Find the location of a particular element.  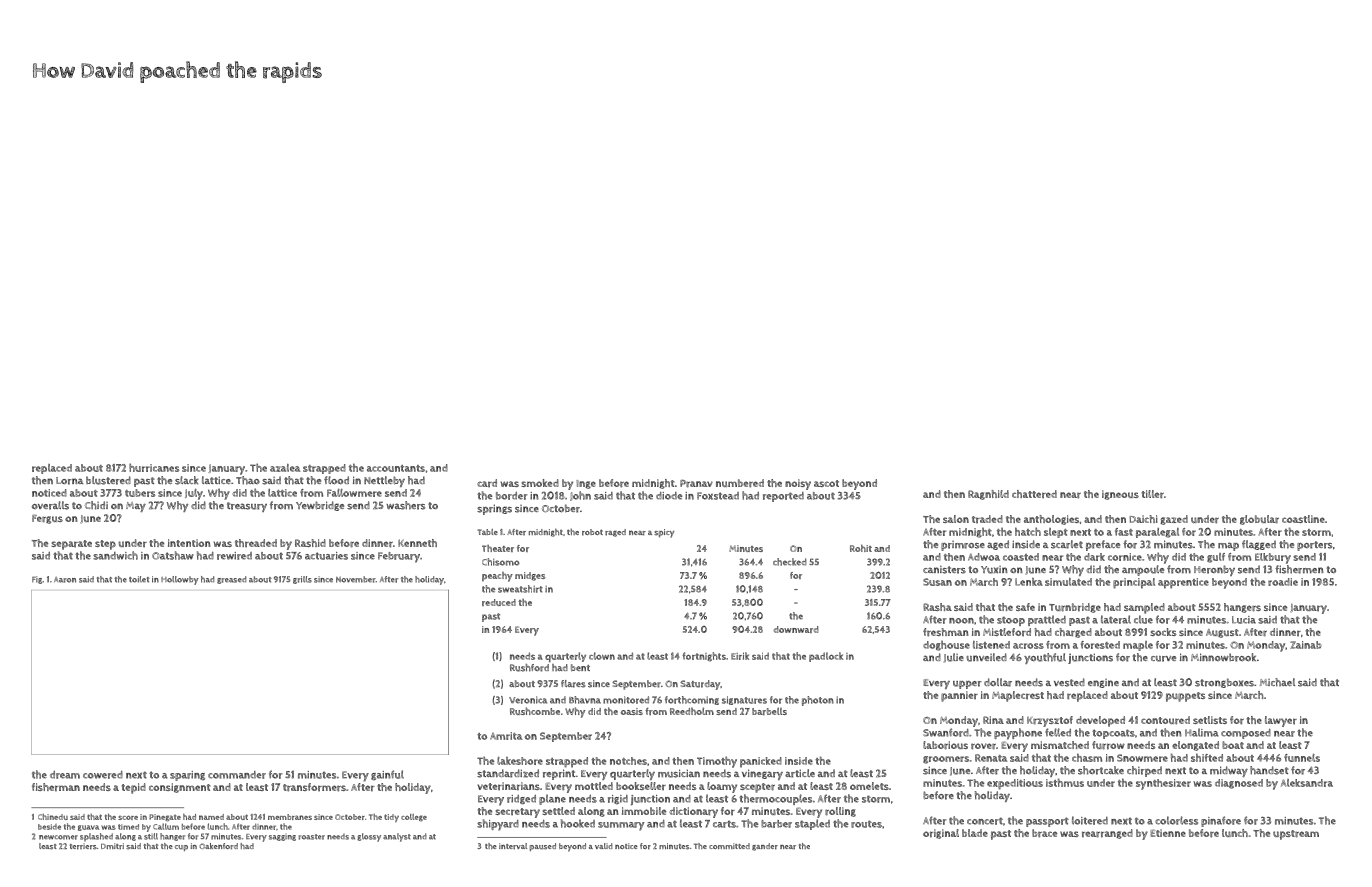

tiller is located at coordinates (1153, 494).
